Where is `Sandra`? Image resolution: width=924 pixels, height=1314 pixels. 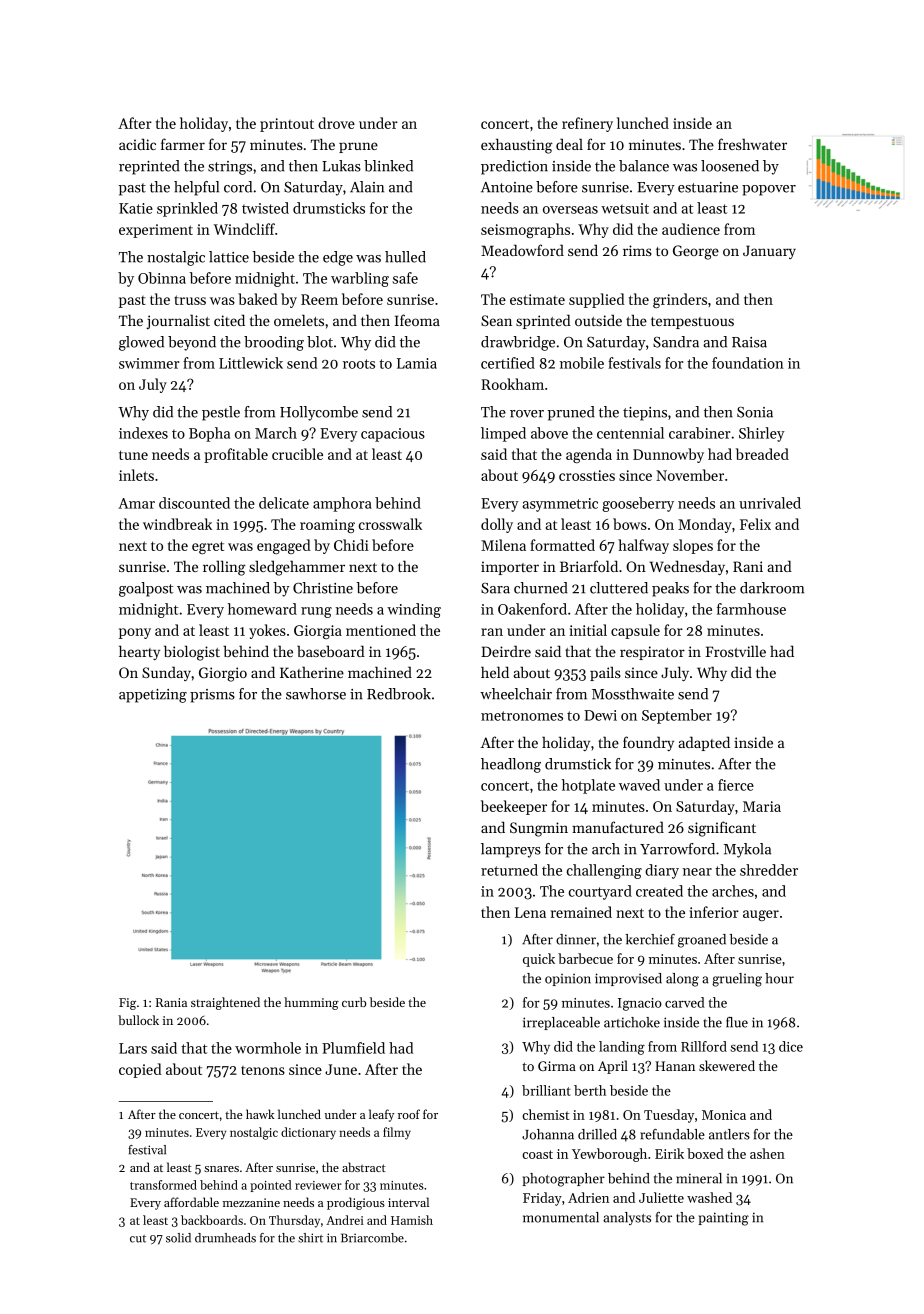 Sandra is located at coordinates (676, 342).
